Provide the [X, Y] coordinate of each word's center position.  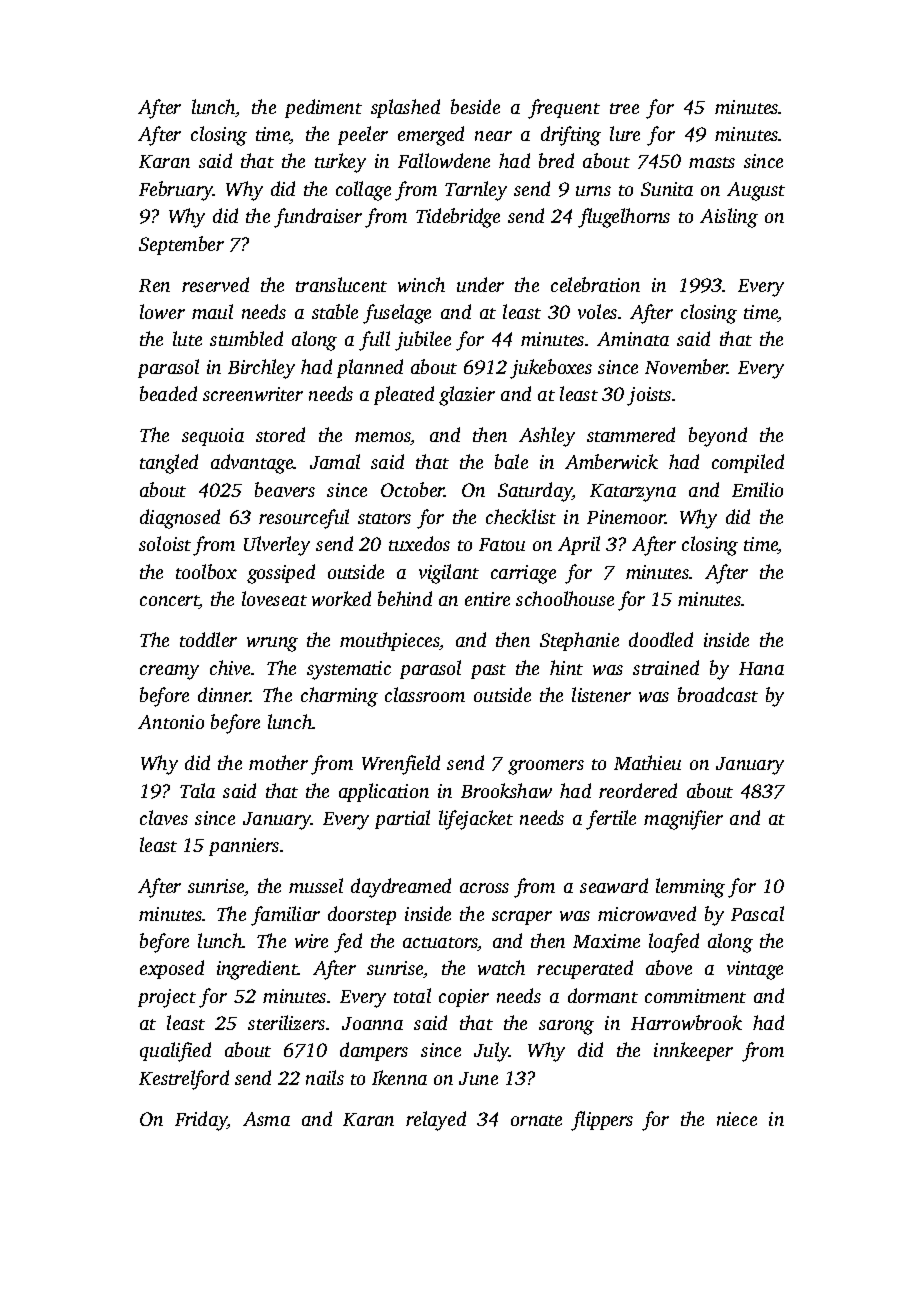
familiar [285, 916]
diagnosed [180, 519]
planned [370, 368]
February [176, 191]
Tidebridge [458, 218]
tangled [169, 464]
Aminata [633, 339]
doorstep [362, 915]
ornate [536, 1120]
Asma [266, 1119]
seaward [614, 885]
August [756, 191]
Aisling [729, 218]
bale [511, 461]
